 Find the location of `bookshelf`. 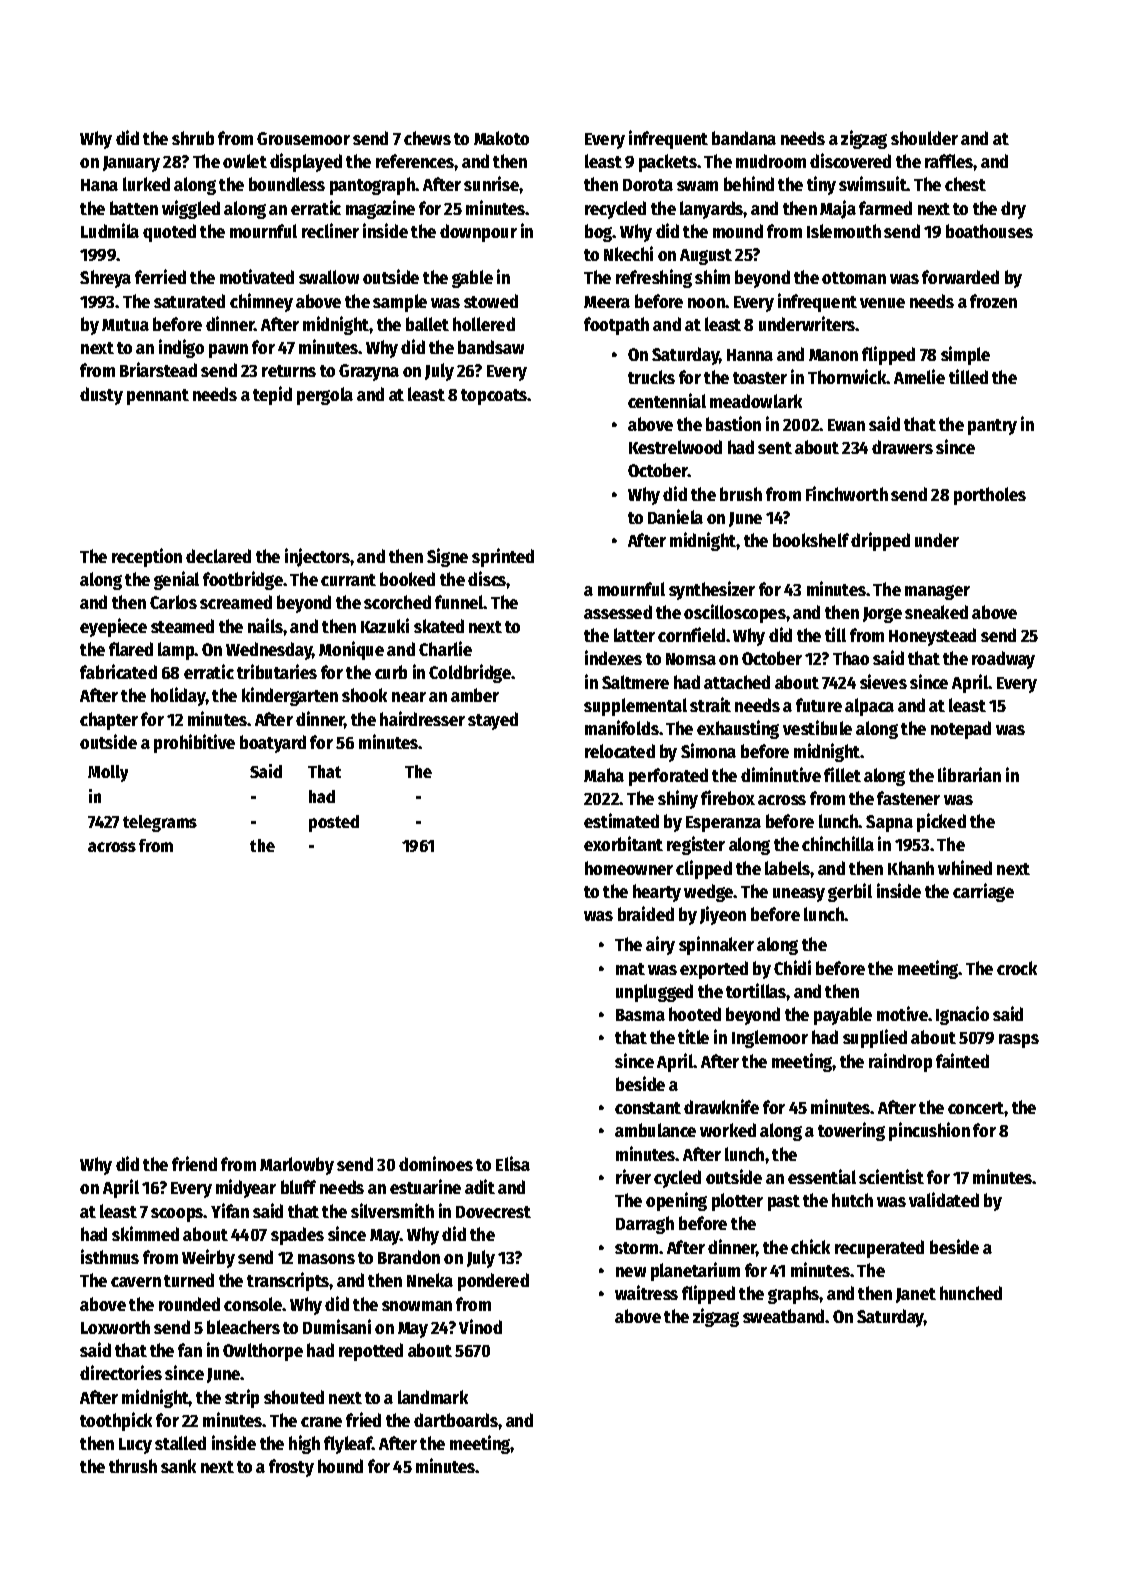

bookshelf is located at coordinates (811, 540).
